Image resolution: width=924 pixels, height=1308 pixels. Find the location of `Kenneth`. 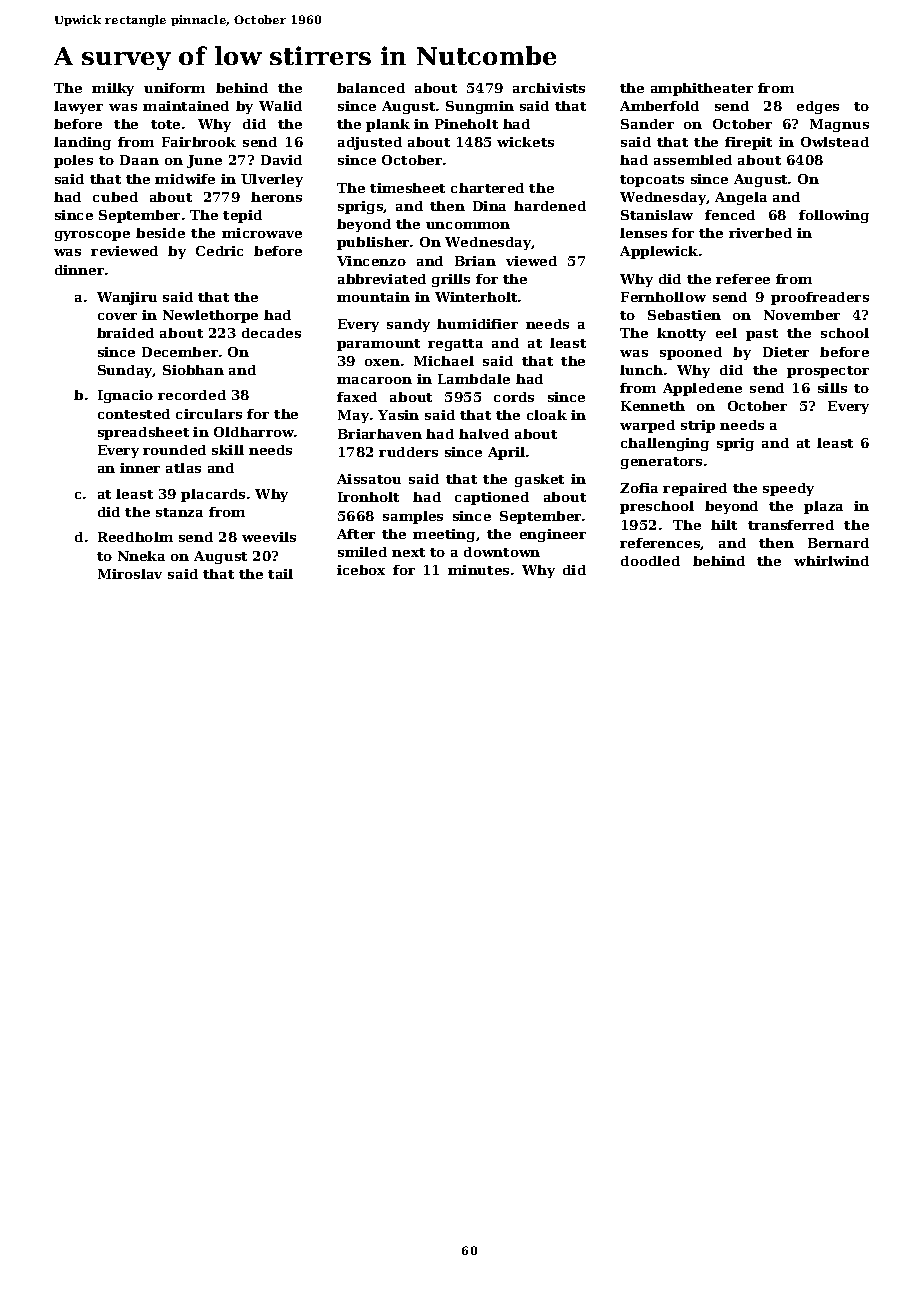

Kenneth is located at coordinates (653, 406).
